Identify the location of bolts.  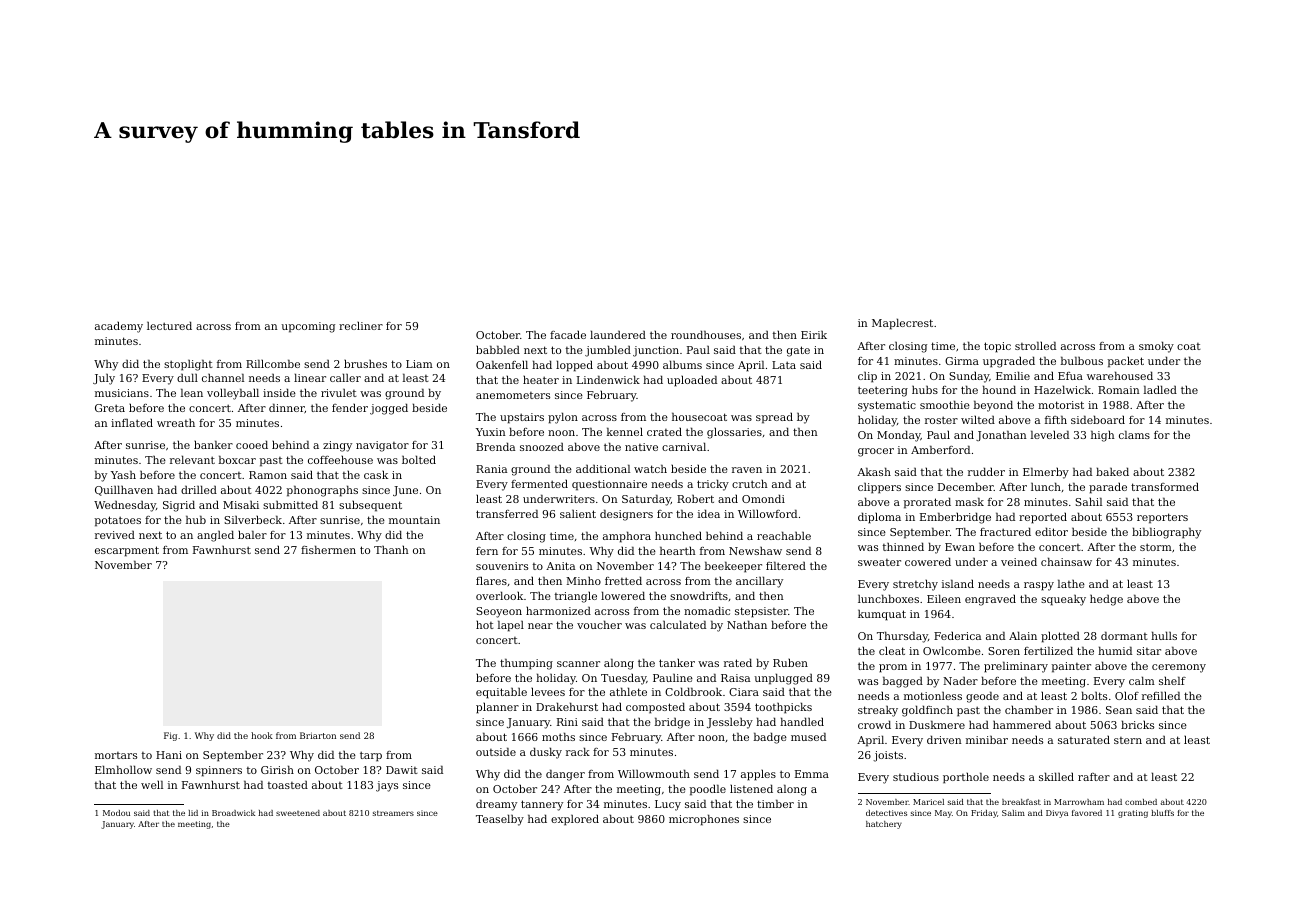
(1094, 695).
